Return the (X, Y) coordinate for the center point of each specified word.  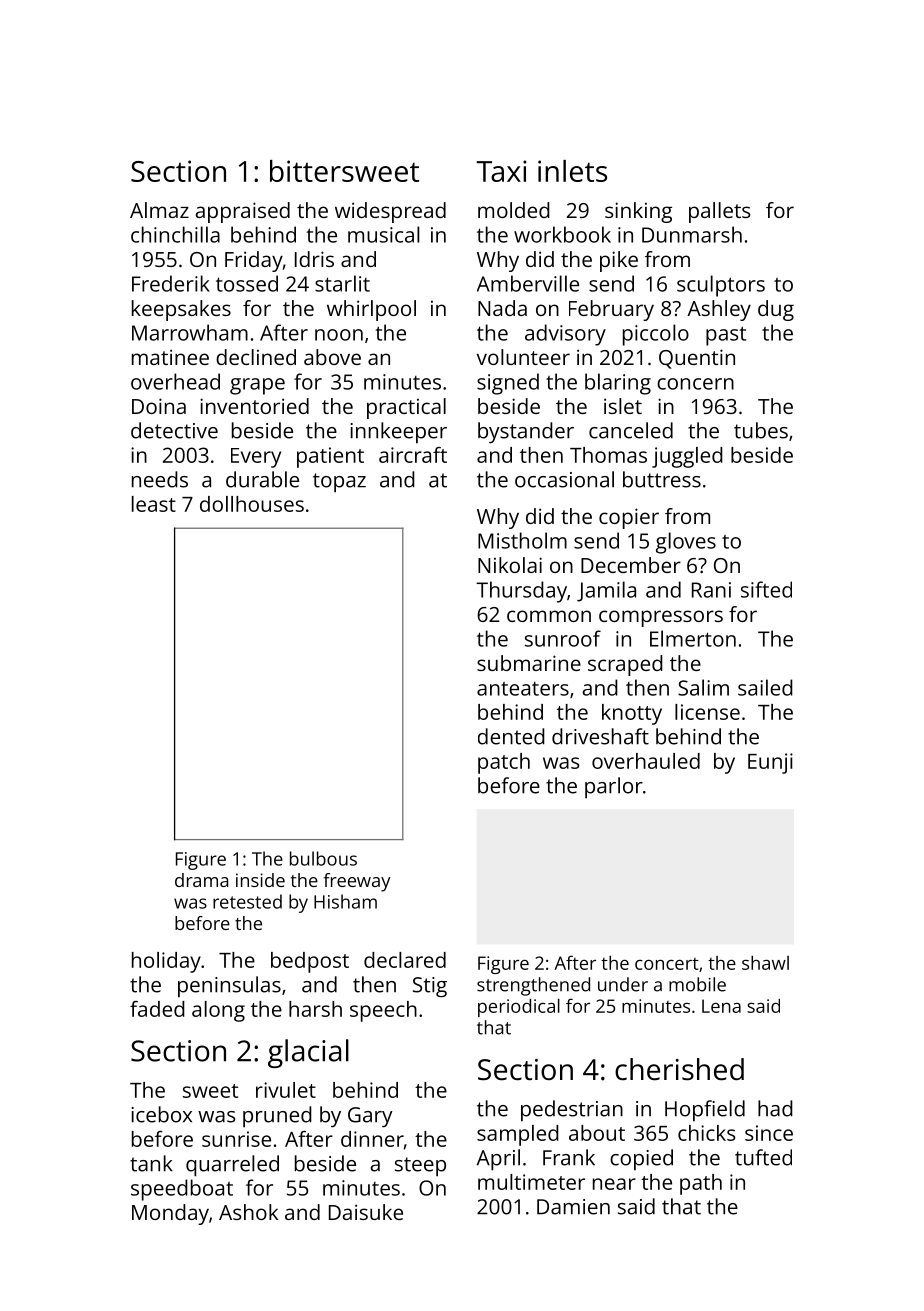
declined (256, 357)
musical (384, 234)
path (701, 1184)
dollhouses (252, 504)
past (726, 336)
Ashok (248, 1212)
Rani (711, 590)
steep (420, 1167)
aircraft (413, 455)
